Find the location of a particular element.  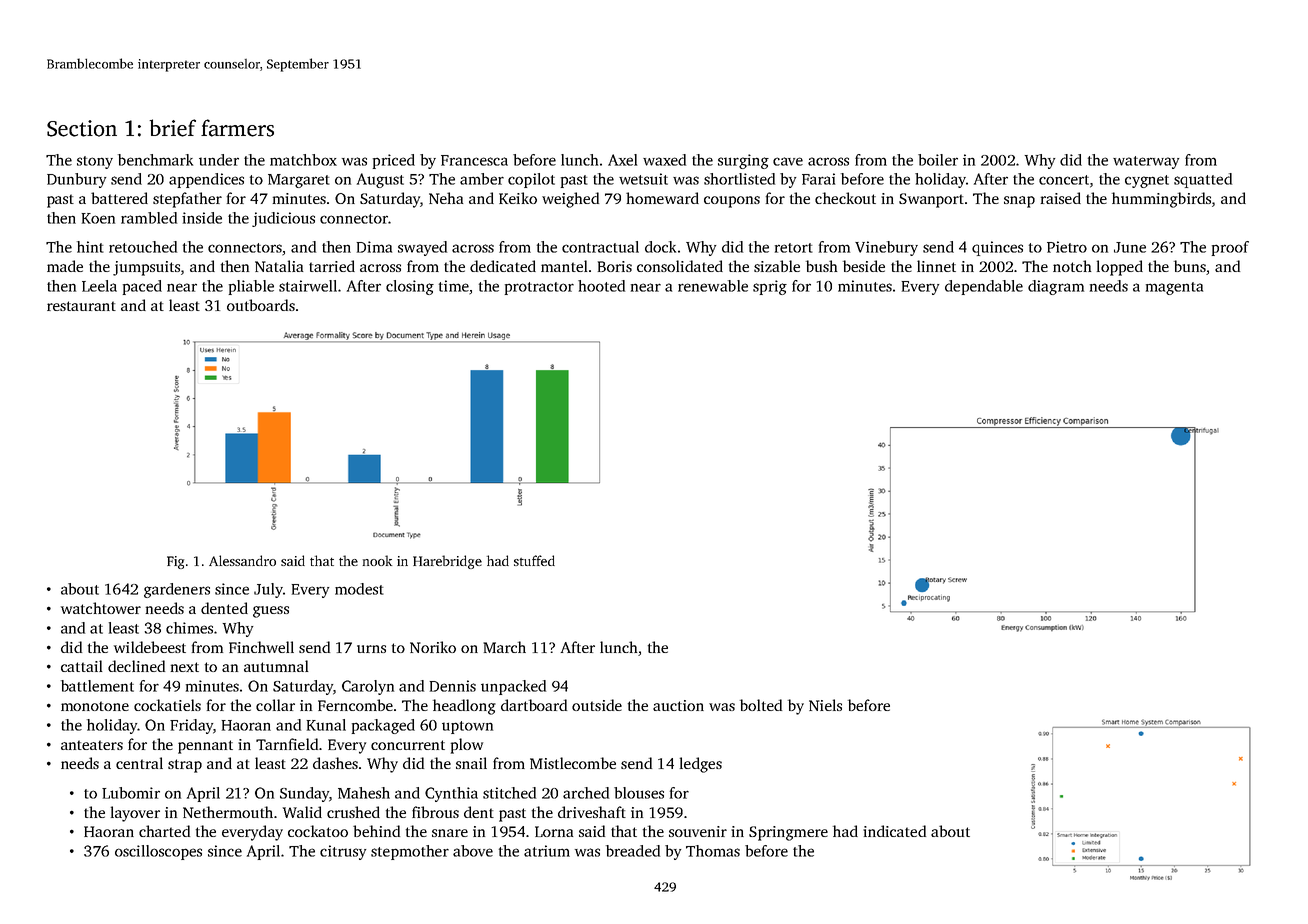

dependable is located at coordinates (984, 287).
